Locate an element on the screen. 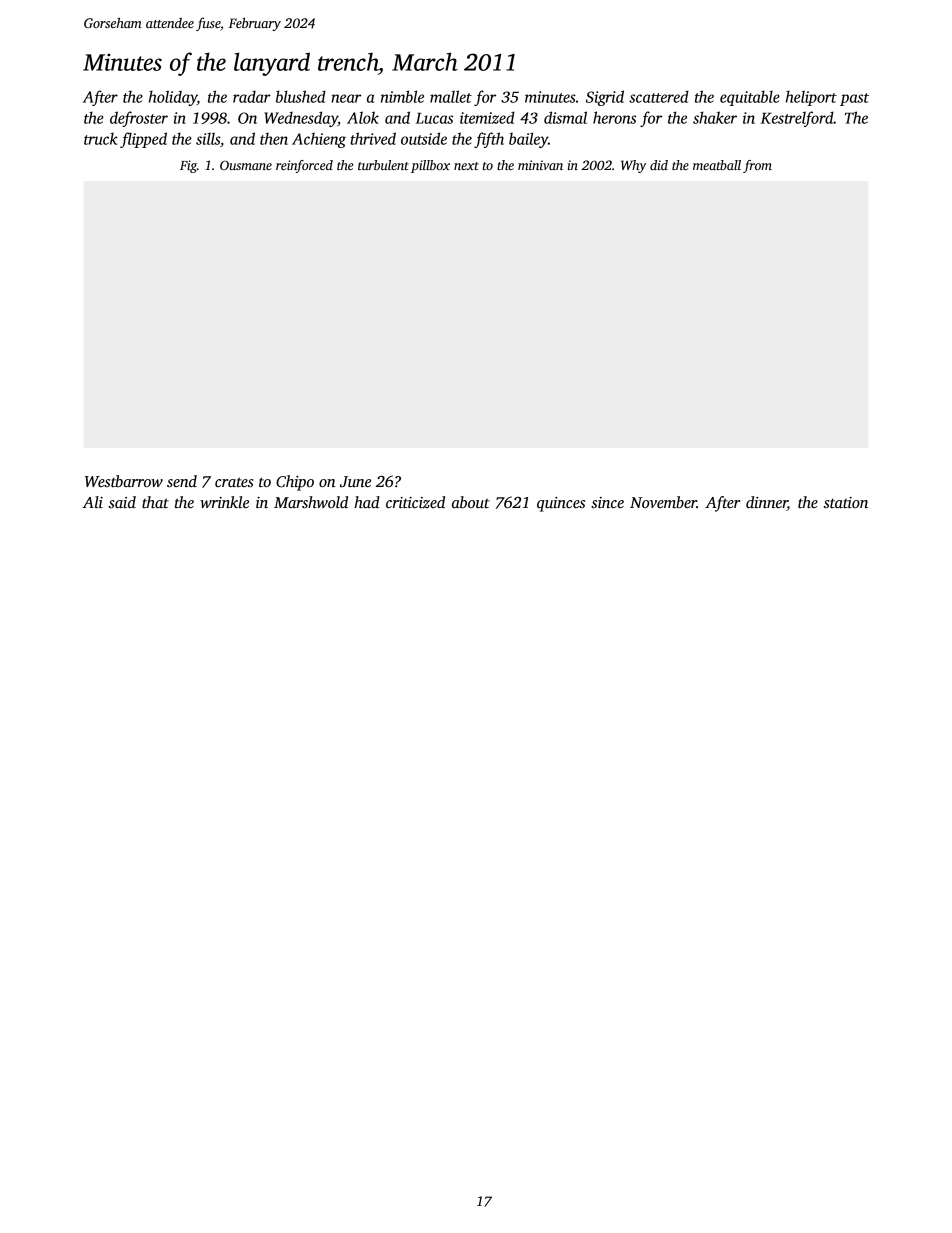  Fig is located at coordinates (188, 166).
